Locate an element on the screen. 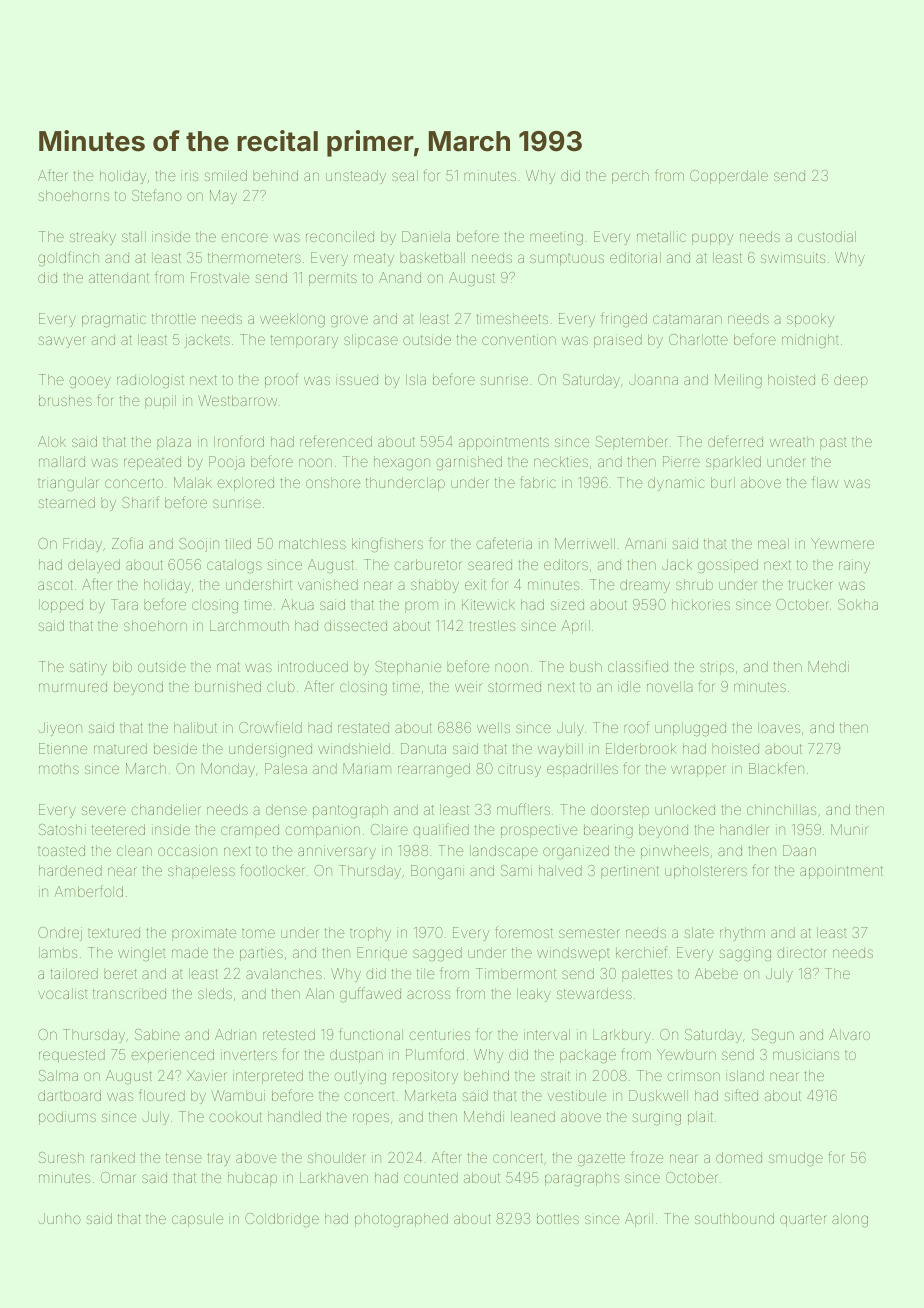  temporary is located at coordinates (304, 341).
